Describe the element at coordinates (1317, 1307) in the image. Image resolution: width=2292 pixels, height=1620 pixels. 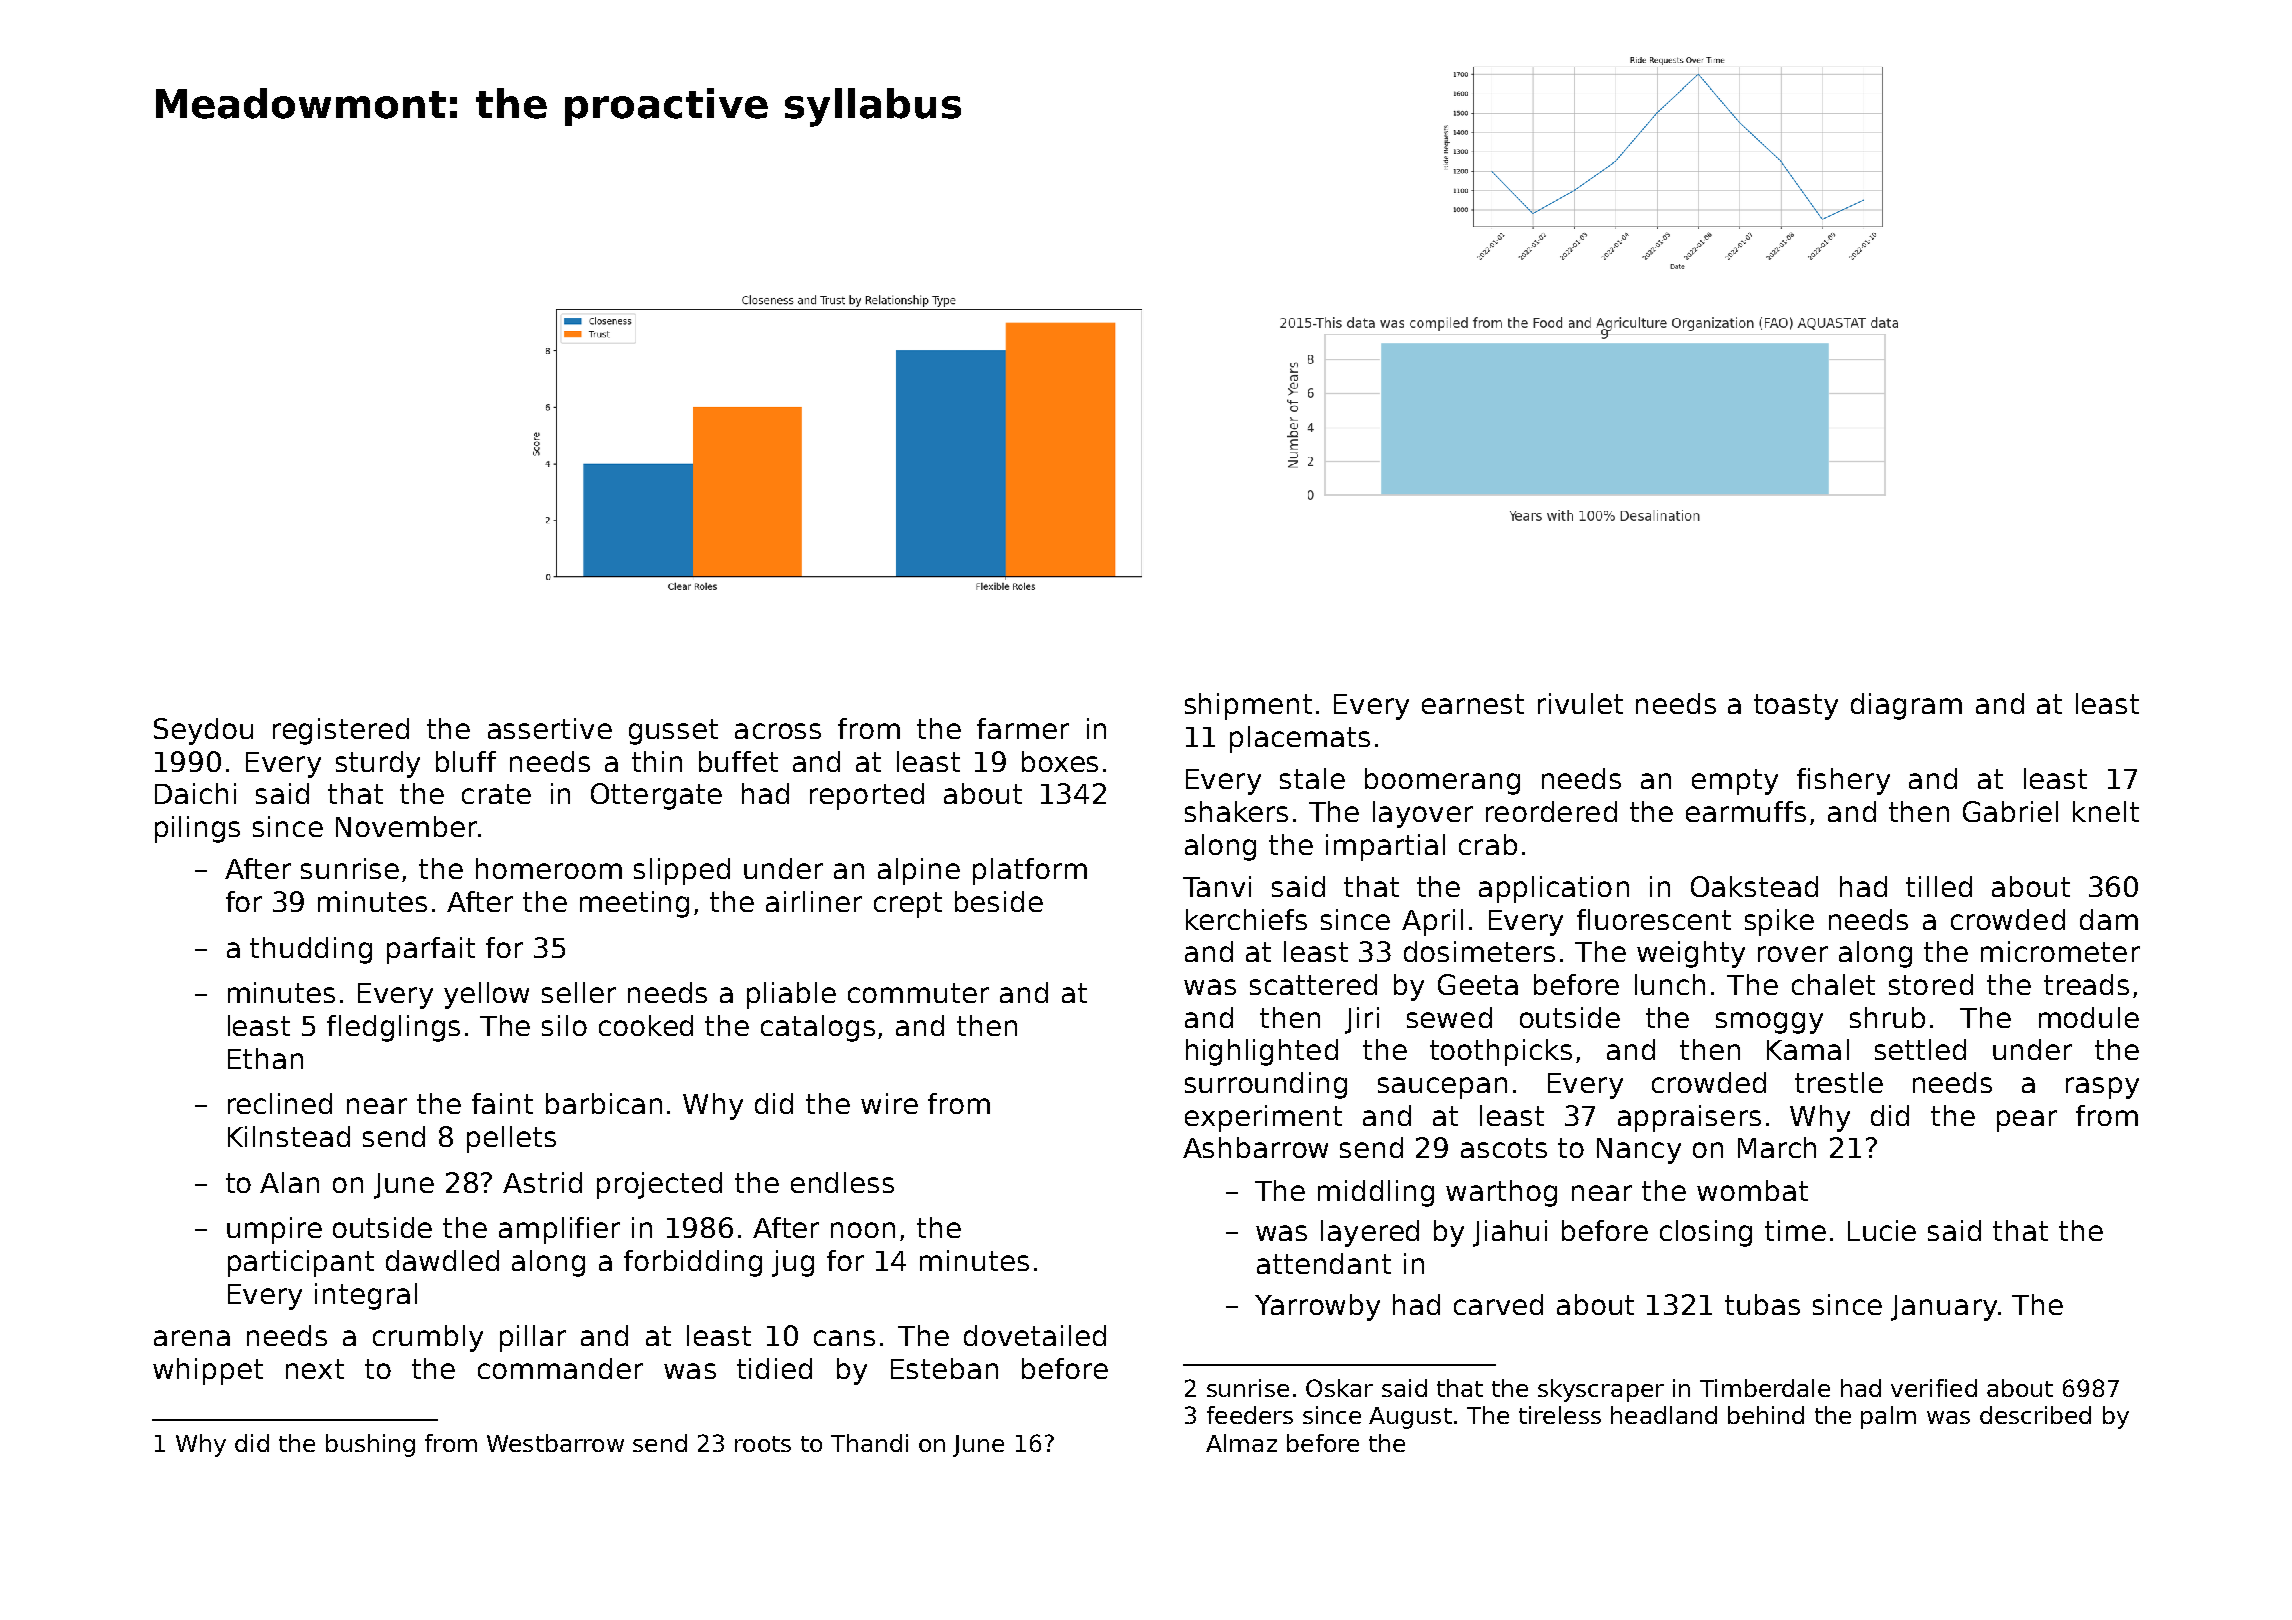
I see `Yarrowby` at that location.
